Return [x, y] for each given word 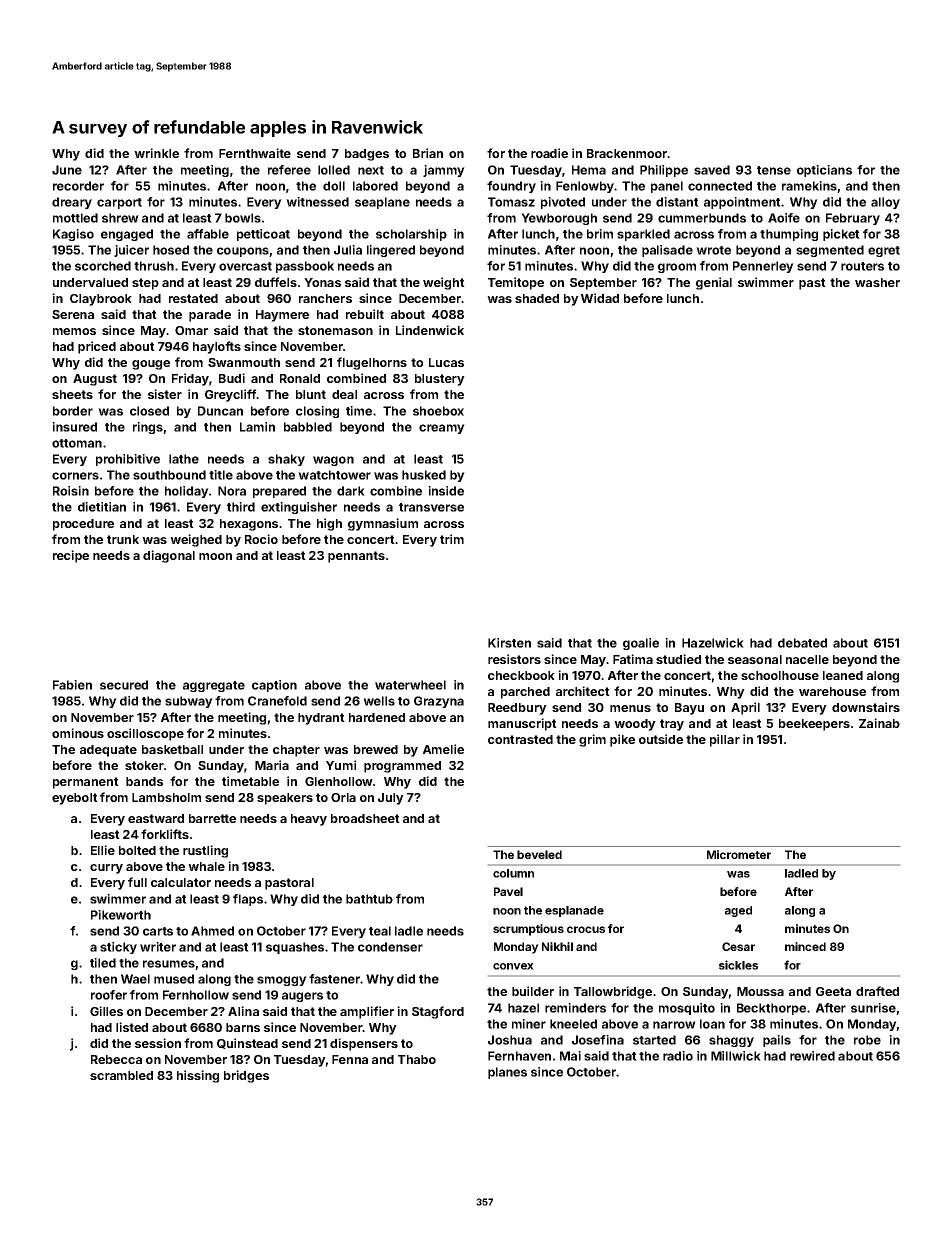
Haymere [282, 316]
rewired [812, 1056]
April [745, 708]
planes [507, 1073]
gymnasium [383, 524]
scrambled [121, 1075]
